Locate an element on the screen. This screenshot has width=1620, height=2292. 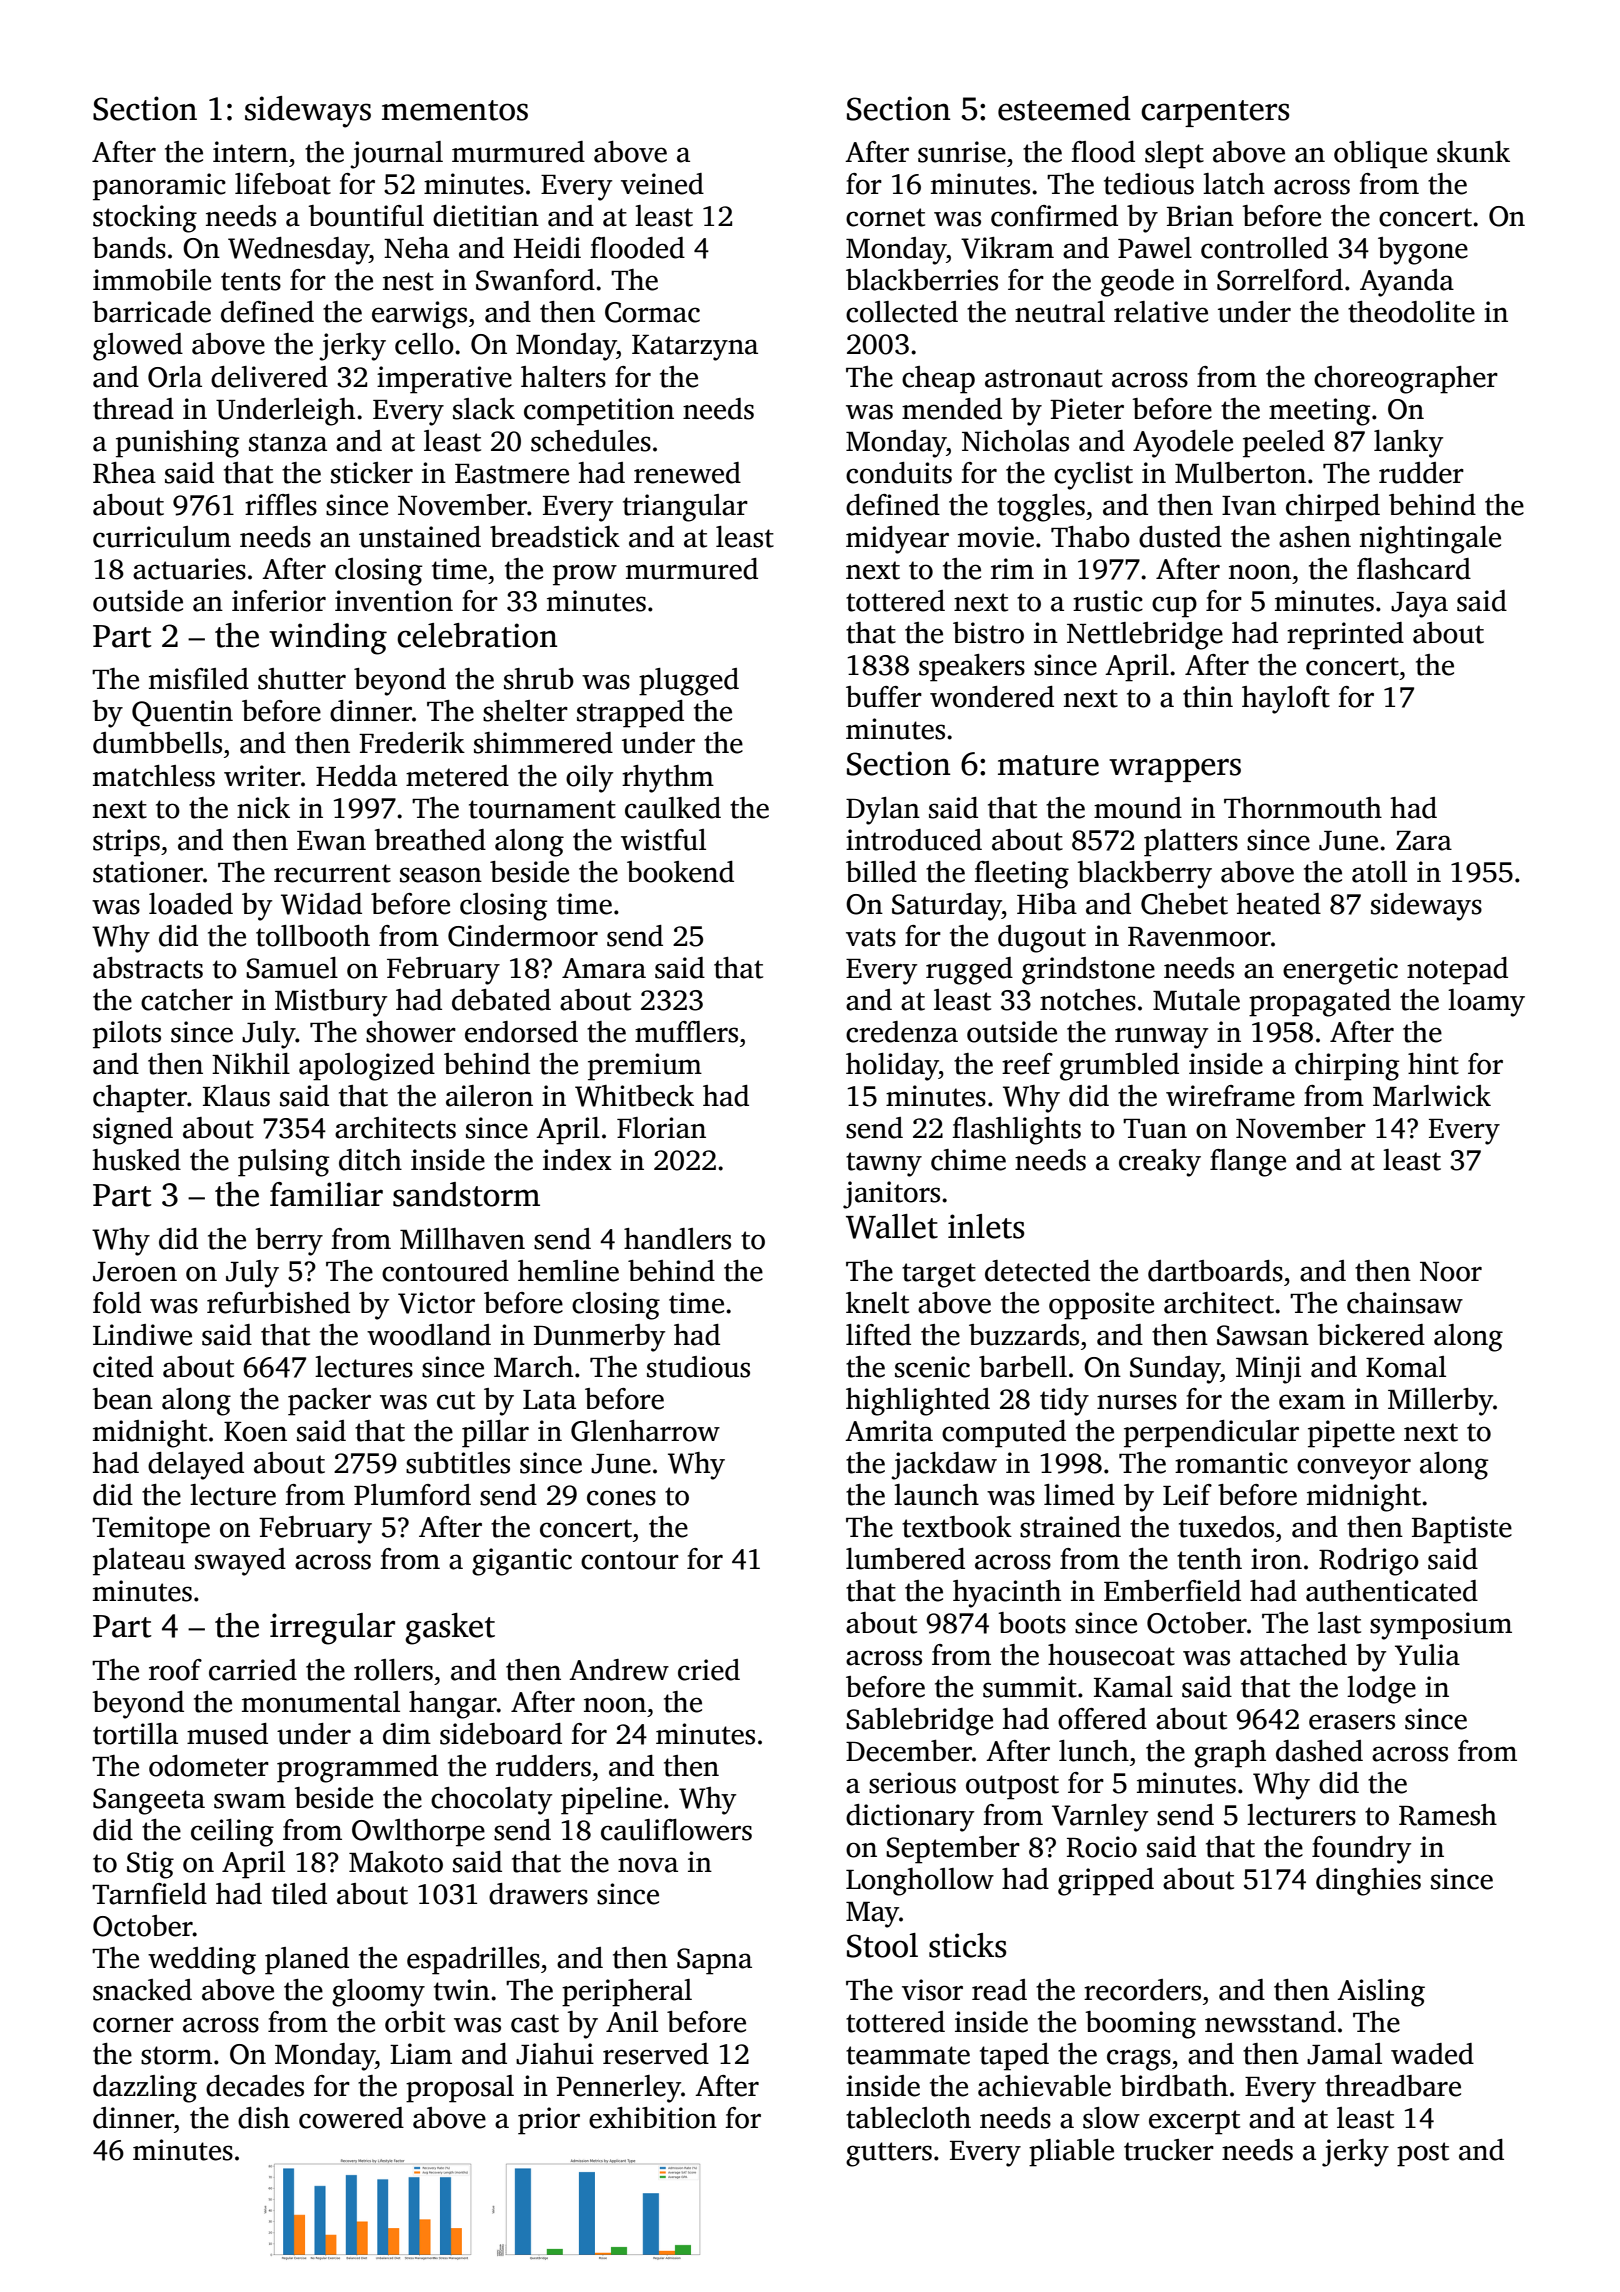
intern is located at coordinates (250, 152).
